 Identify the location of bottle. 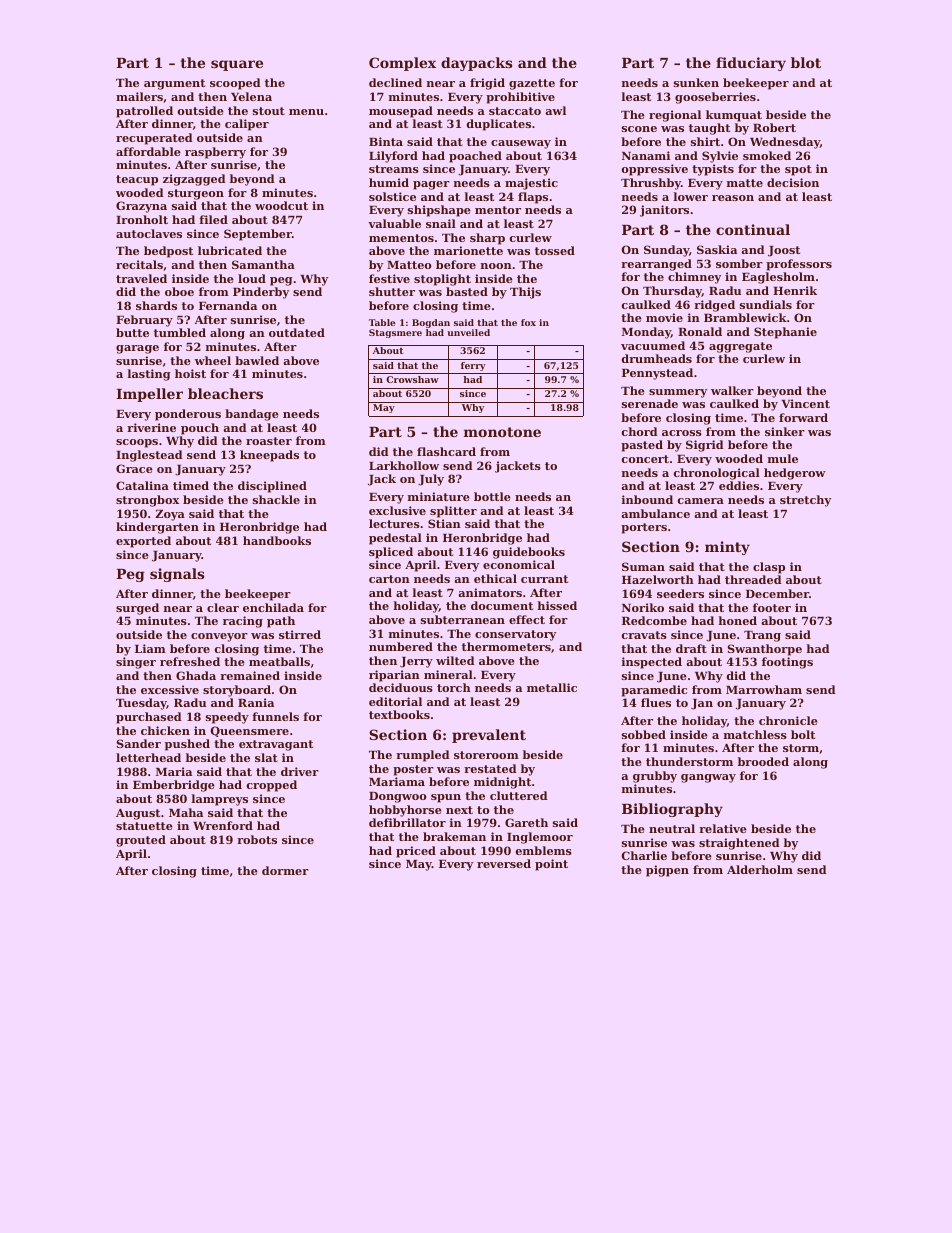
(492, 496).
